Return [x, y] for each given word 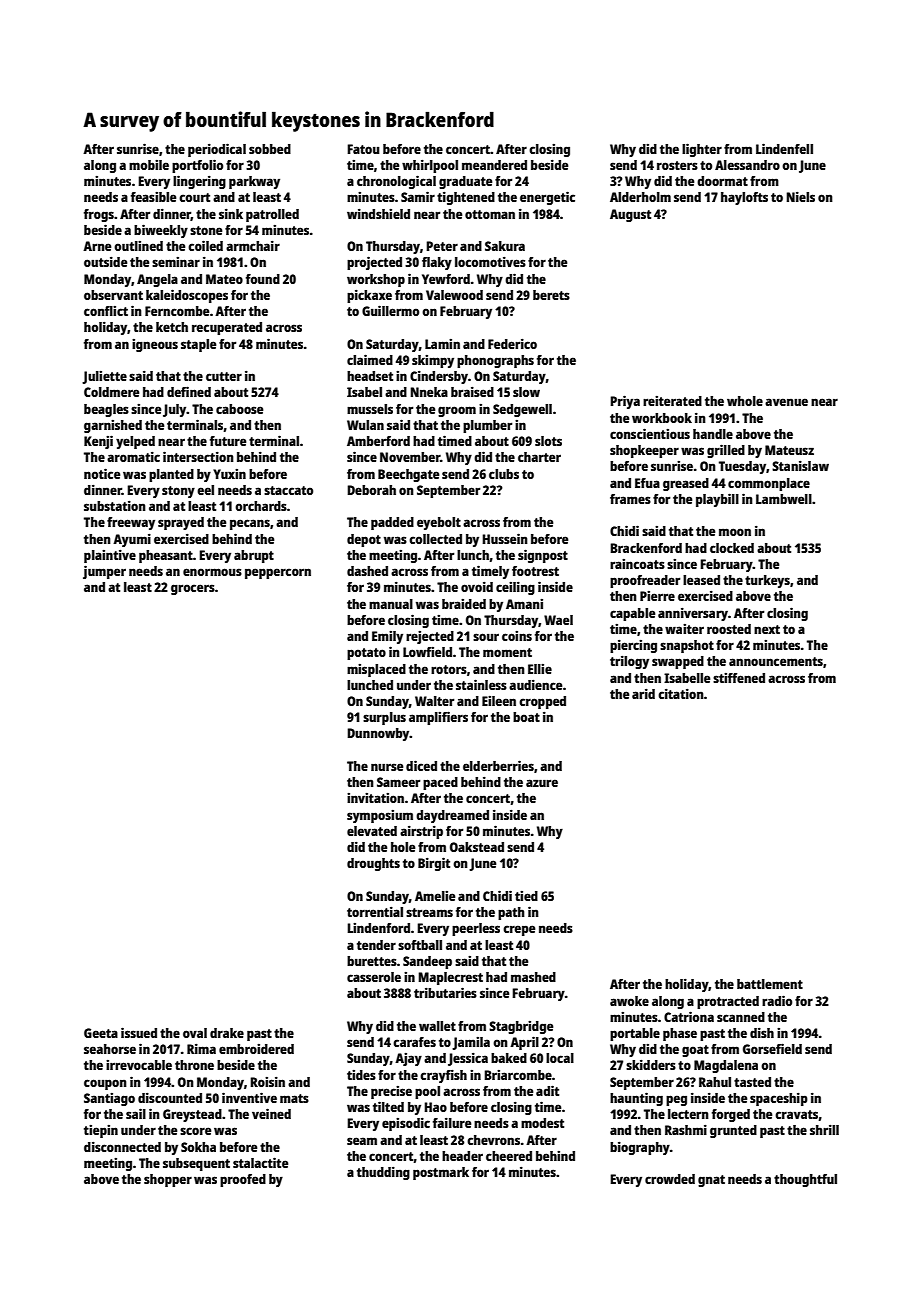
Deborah [371, 490]
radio [777, 1000]
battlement [770, 984]
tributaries [445, 992]
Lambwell [784, 499]
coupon [105, 1084]
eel [205, 490]
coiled [205, 245]
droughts [373, 864]
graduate [465, 182]
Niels [800, 196]
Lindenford [378, 928]
